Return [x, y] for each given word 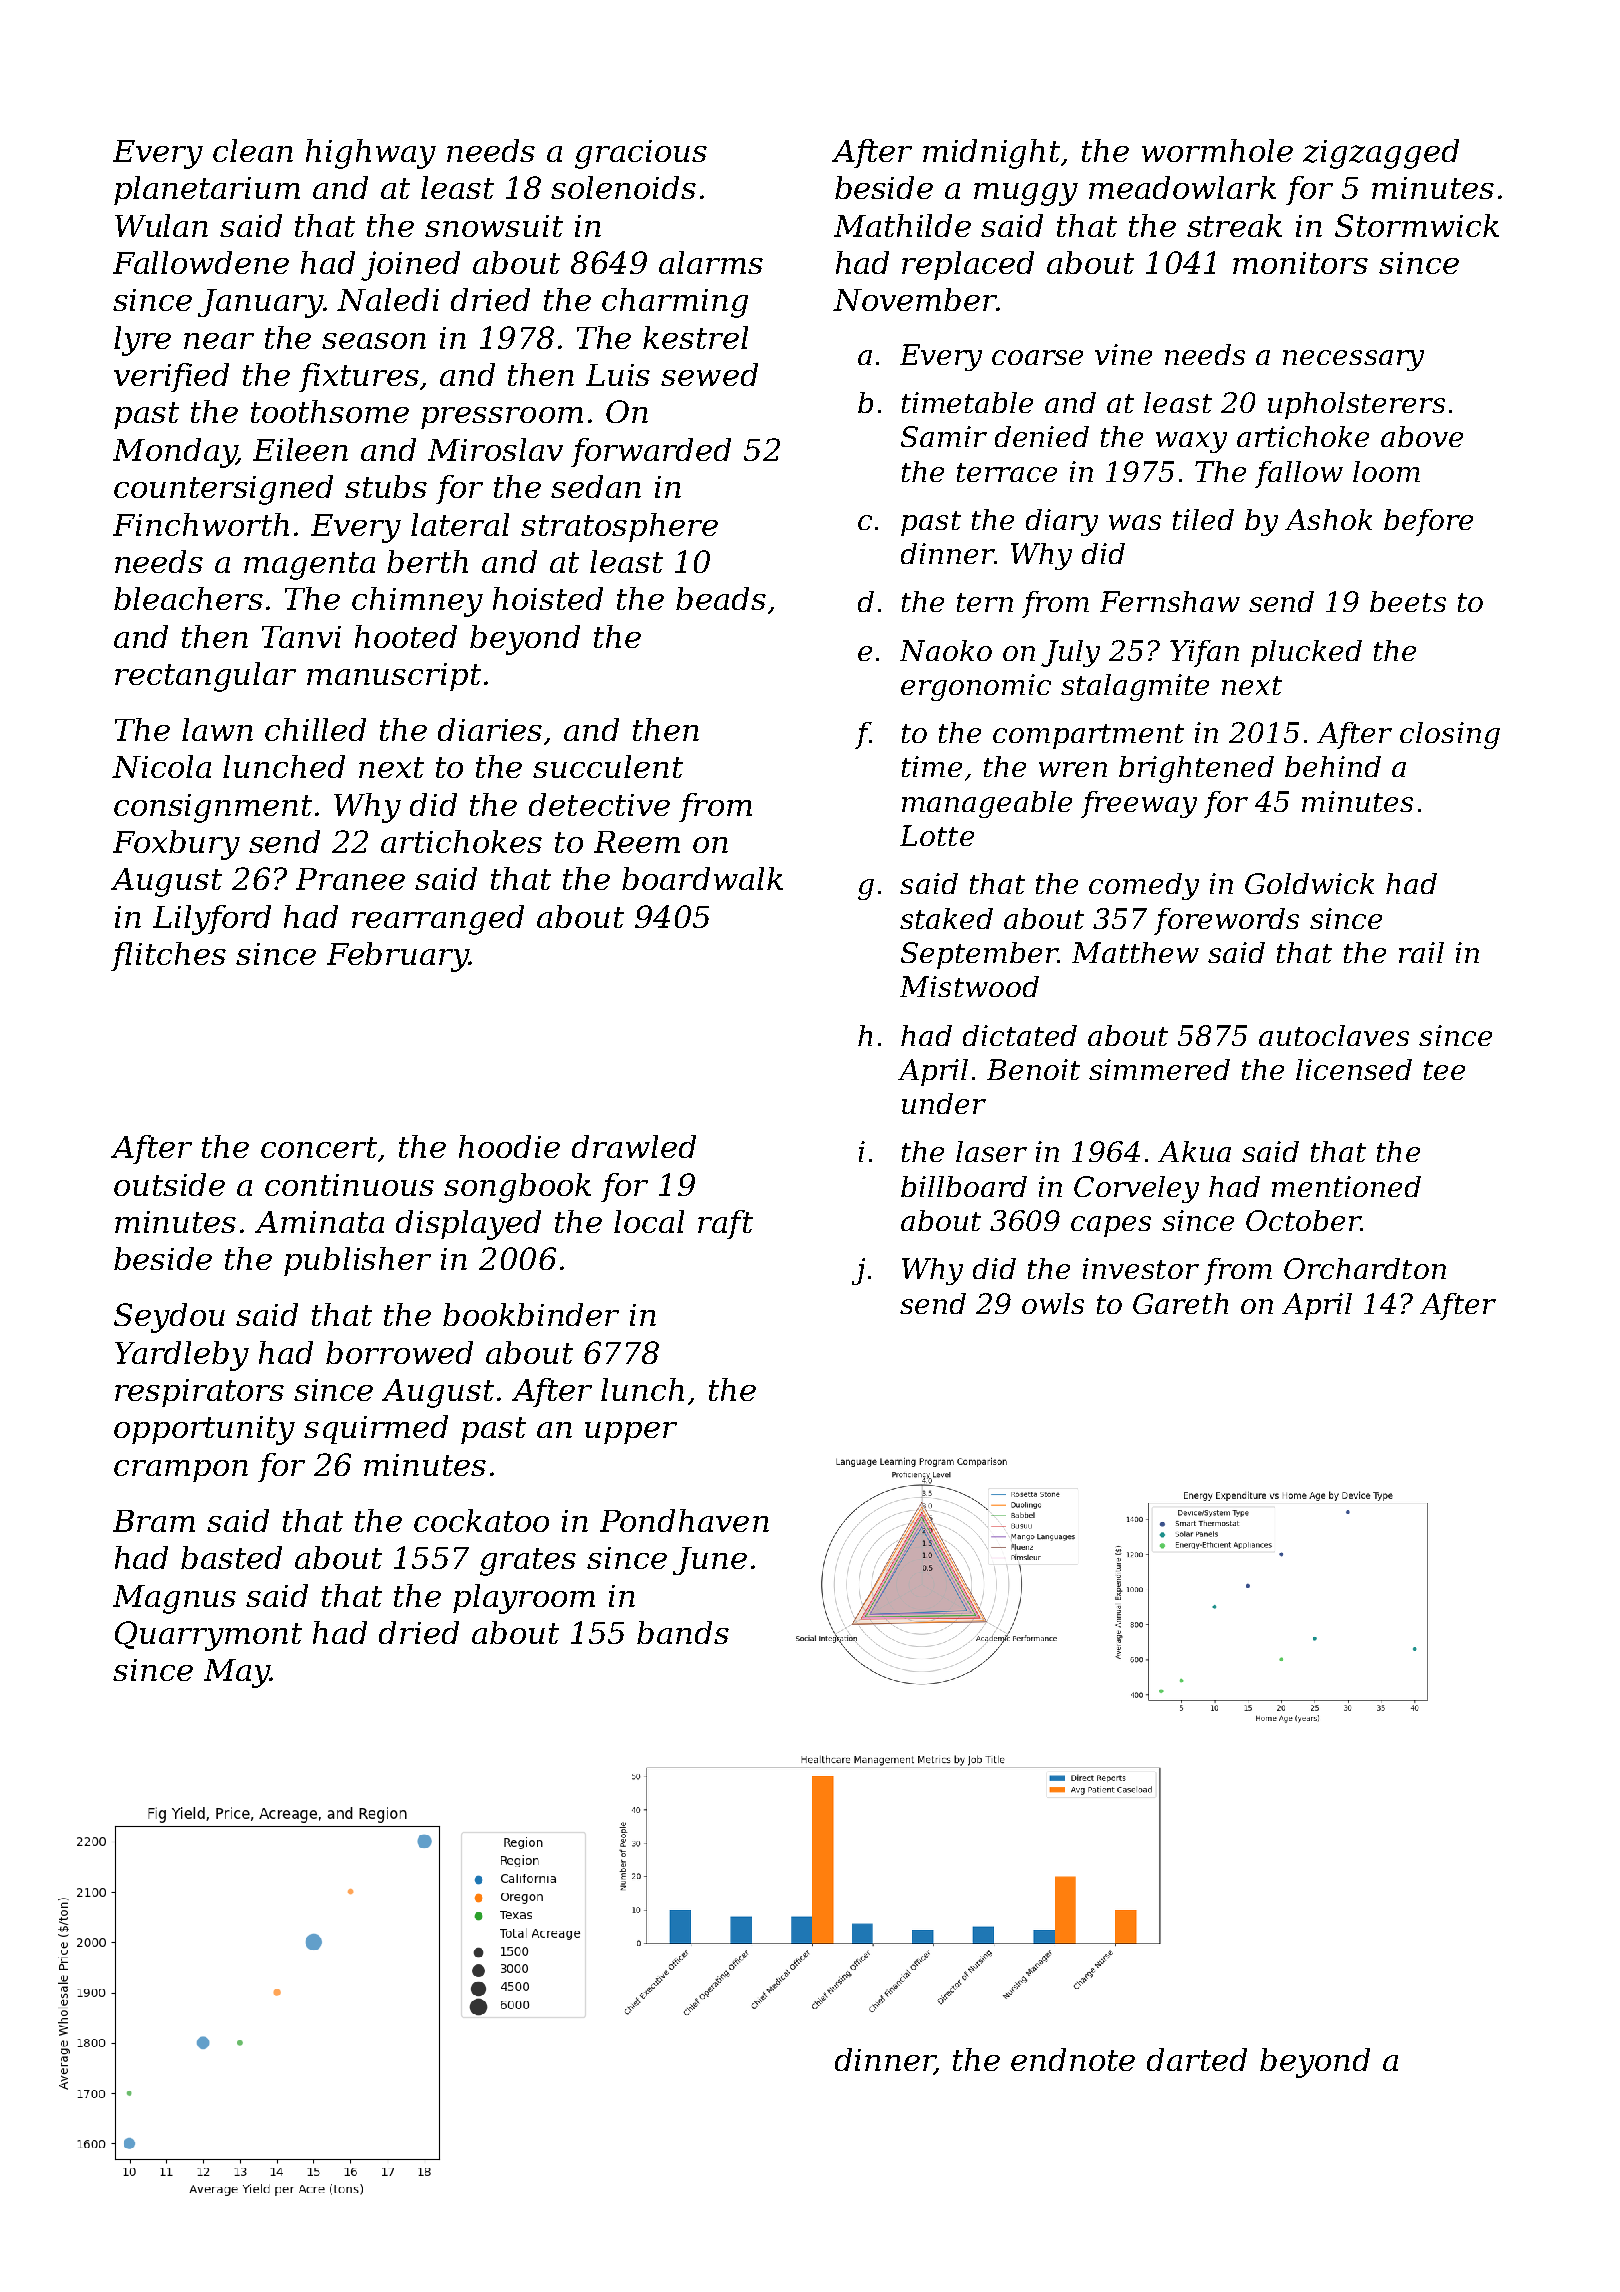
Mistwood [969, 986]
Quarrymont [208, 1636]
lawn [217, 729]
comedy [1144, 886]
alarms [711, 262]
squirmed [376, 1429]
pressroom [502, 418]
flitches [168, 956]
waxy [1191, 442]
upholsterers [1356, 405]
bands [683, 1632]
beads [721, 598]
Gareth [1180, 1303]
